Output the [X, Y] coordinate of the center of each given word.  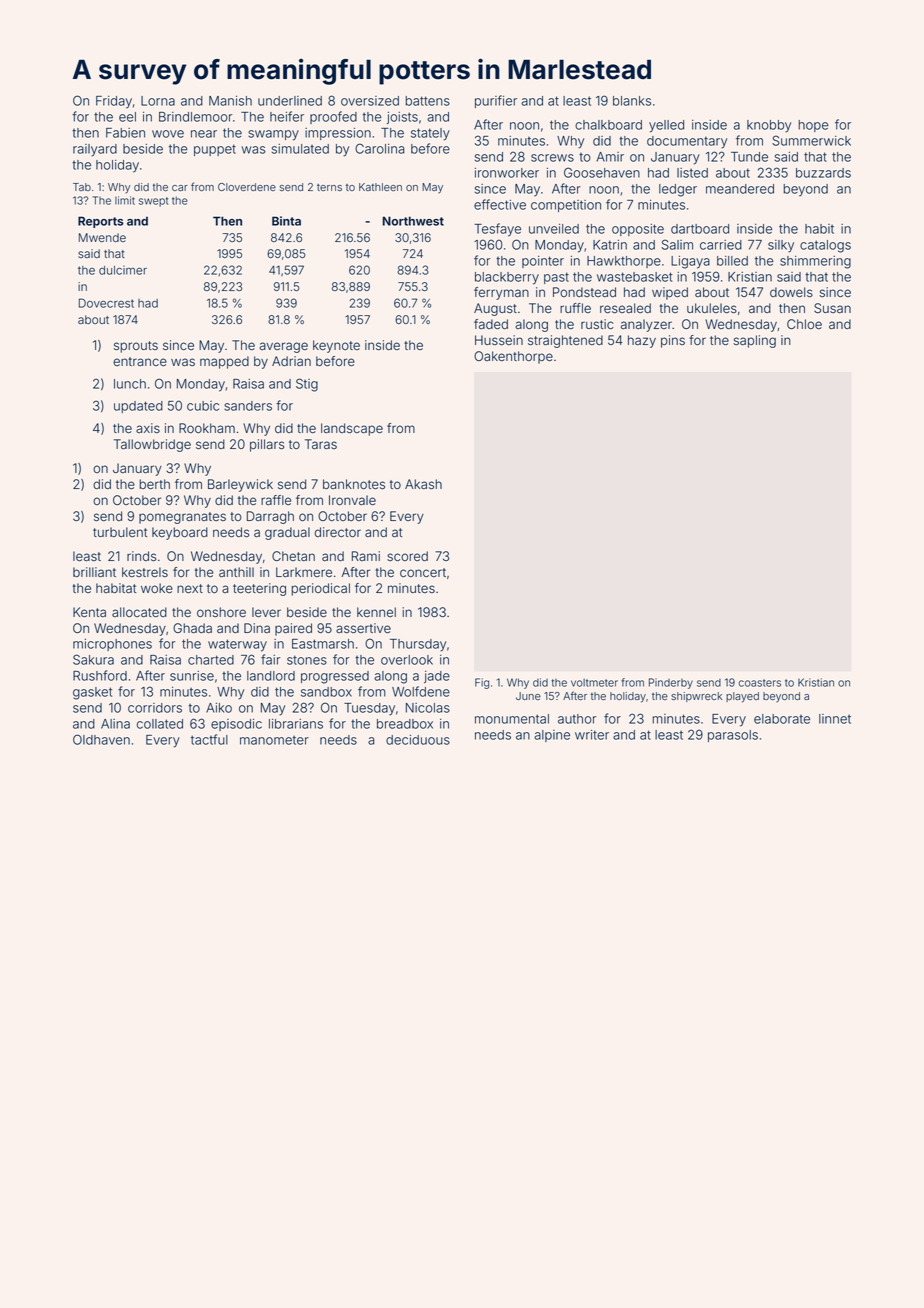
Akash [423, 484]
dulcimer [123, 270]
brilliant [94, 572]
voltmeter [594, 683]
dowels [791, 292]
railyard [95, 150]
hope [813, 126]
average [283, 347]
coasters [759, 683]
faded [491, 324]
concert [423, 572]
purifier [496, 101]
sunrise [192, 676]
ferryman [501, 293]
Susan [832, 308]
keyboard [180, 533]
